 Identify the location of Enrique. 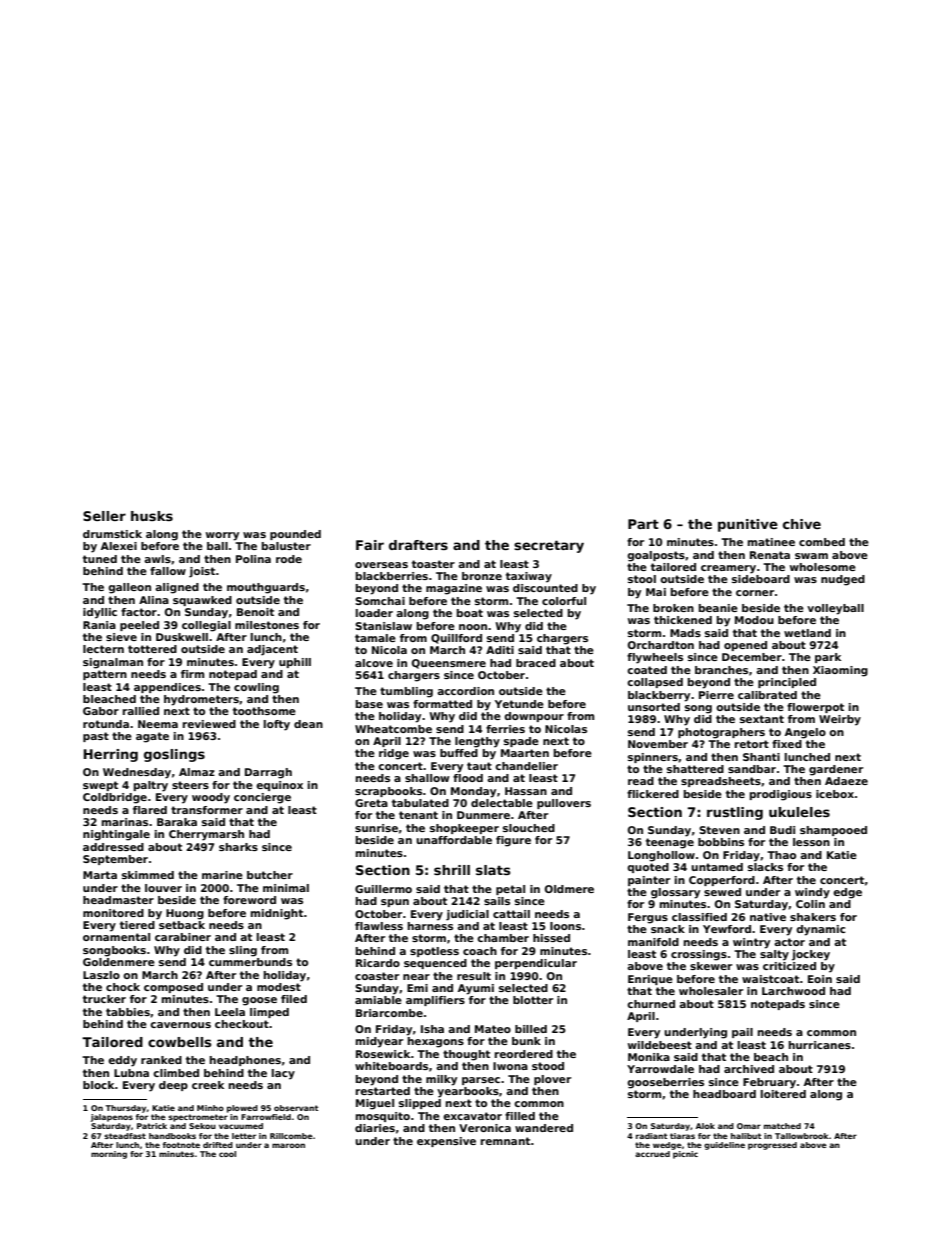
(650, 980).
